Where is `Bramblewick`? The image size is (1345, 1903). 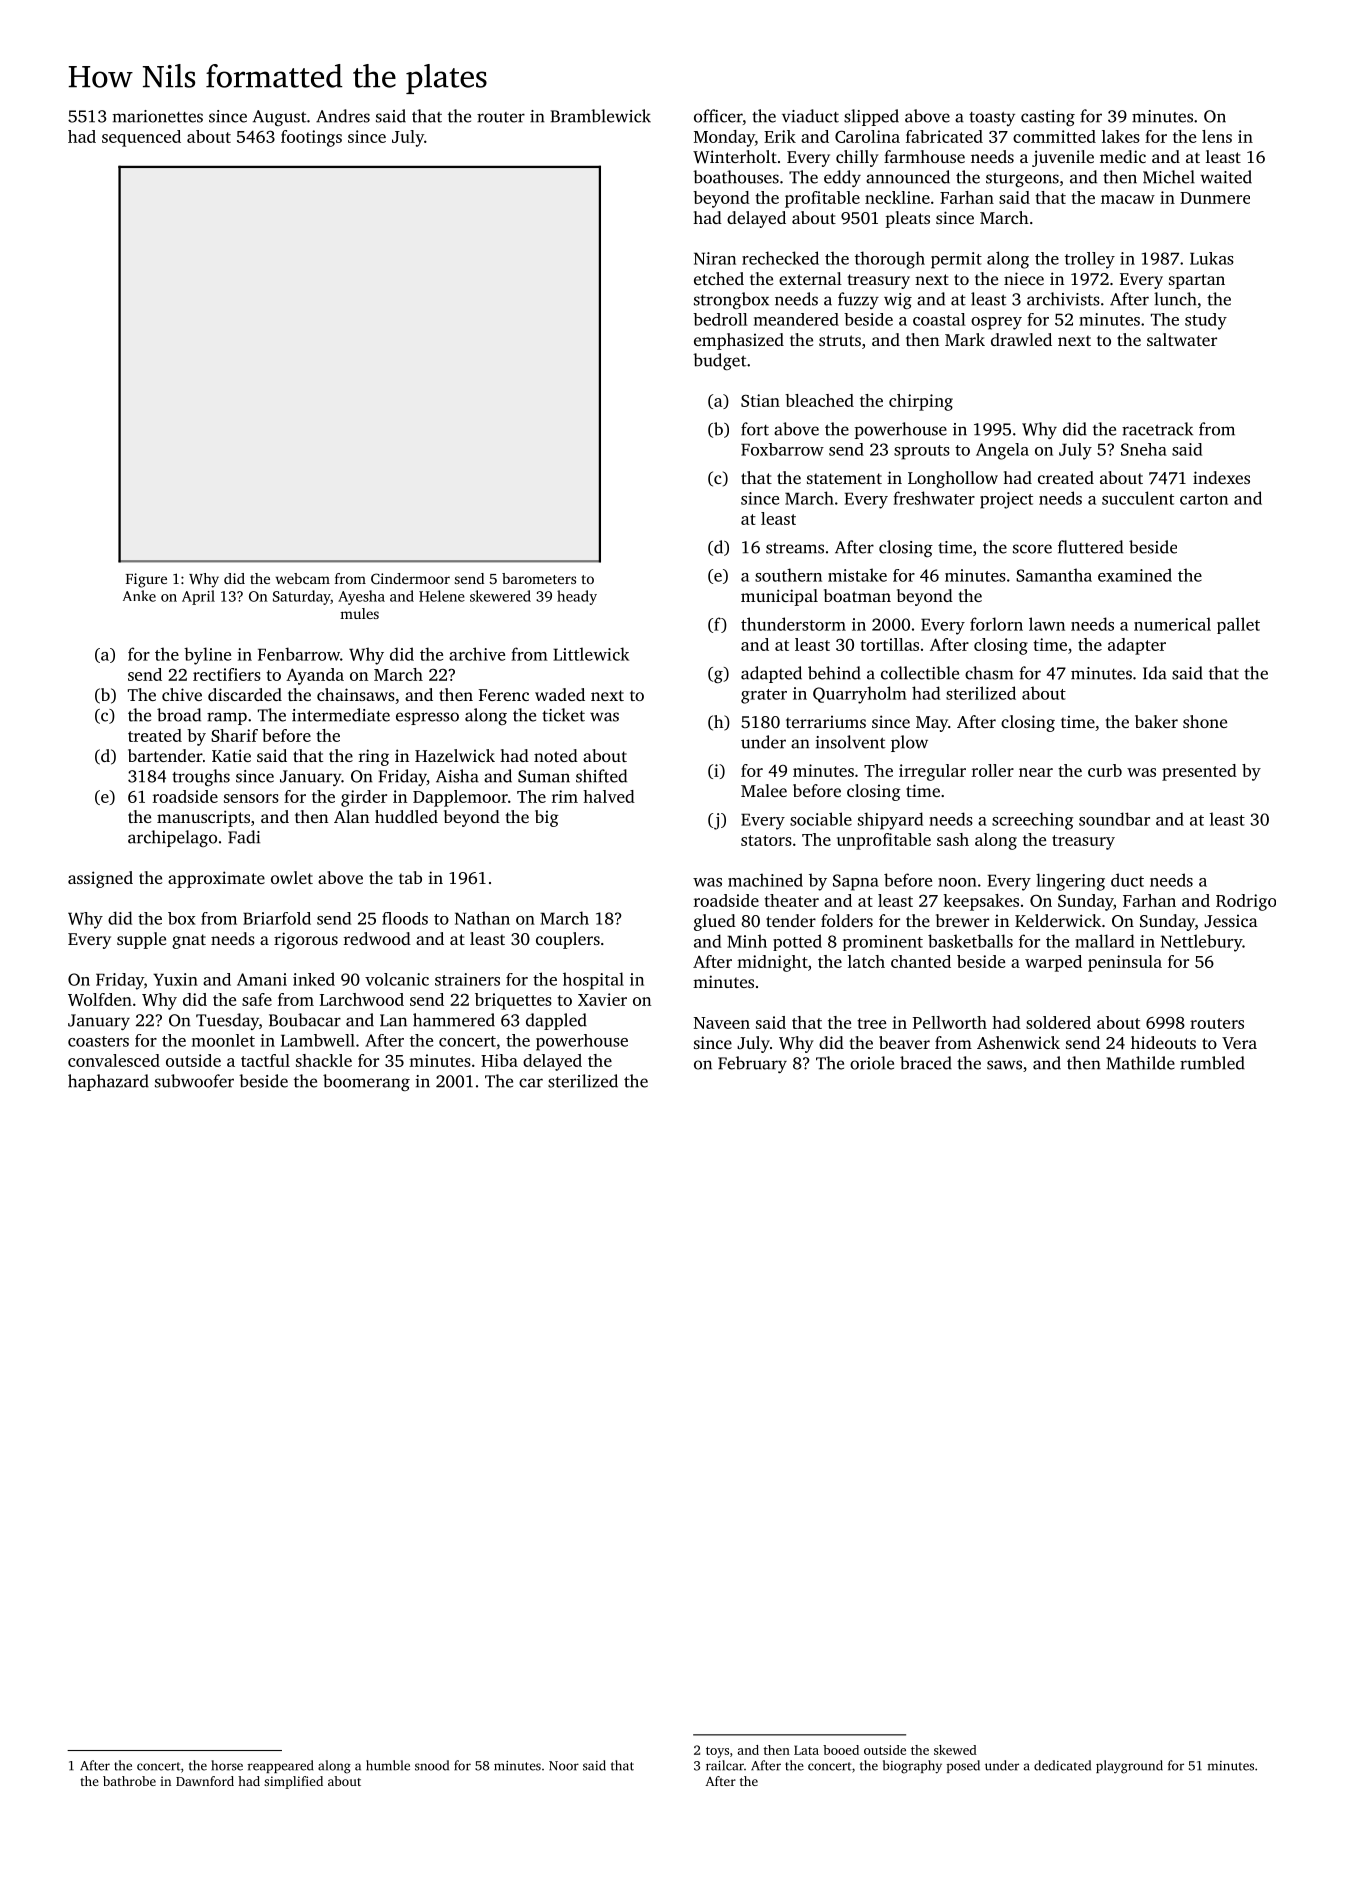 Bramblewick is located at coordinates (601, 116).
